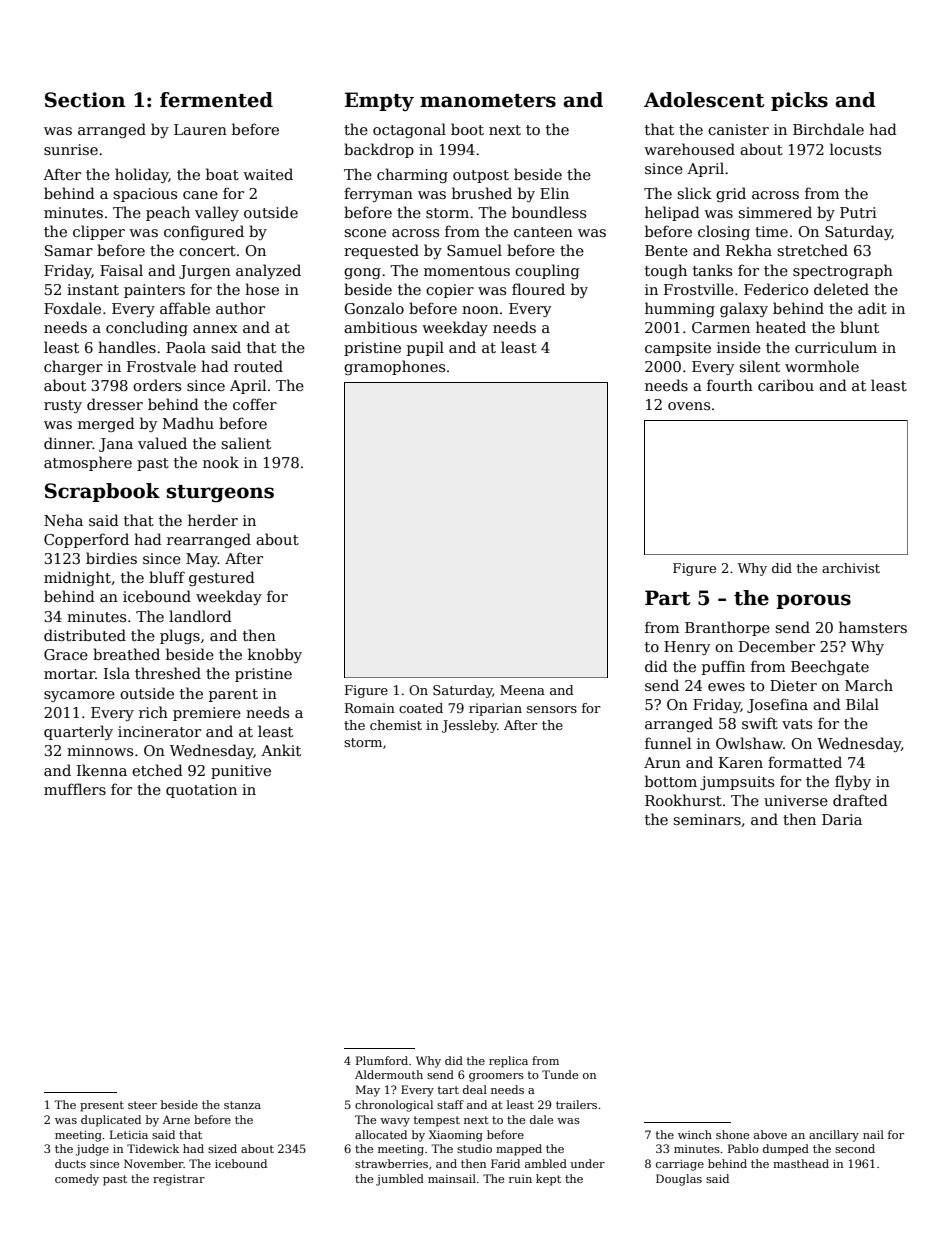  I want to click on holiday, so click(142, 175).
